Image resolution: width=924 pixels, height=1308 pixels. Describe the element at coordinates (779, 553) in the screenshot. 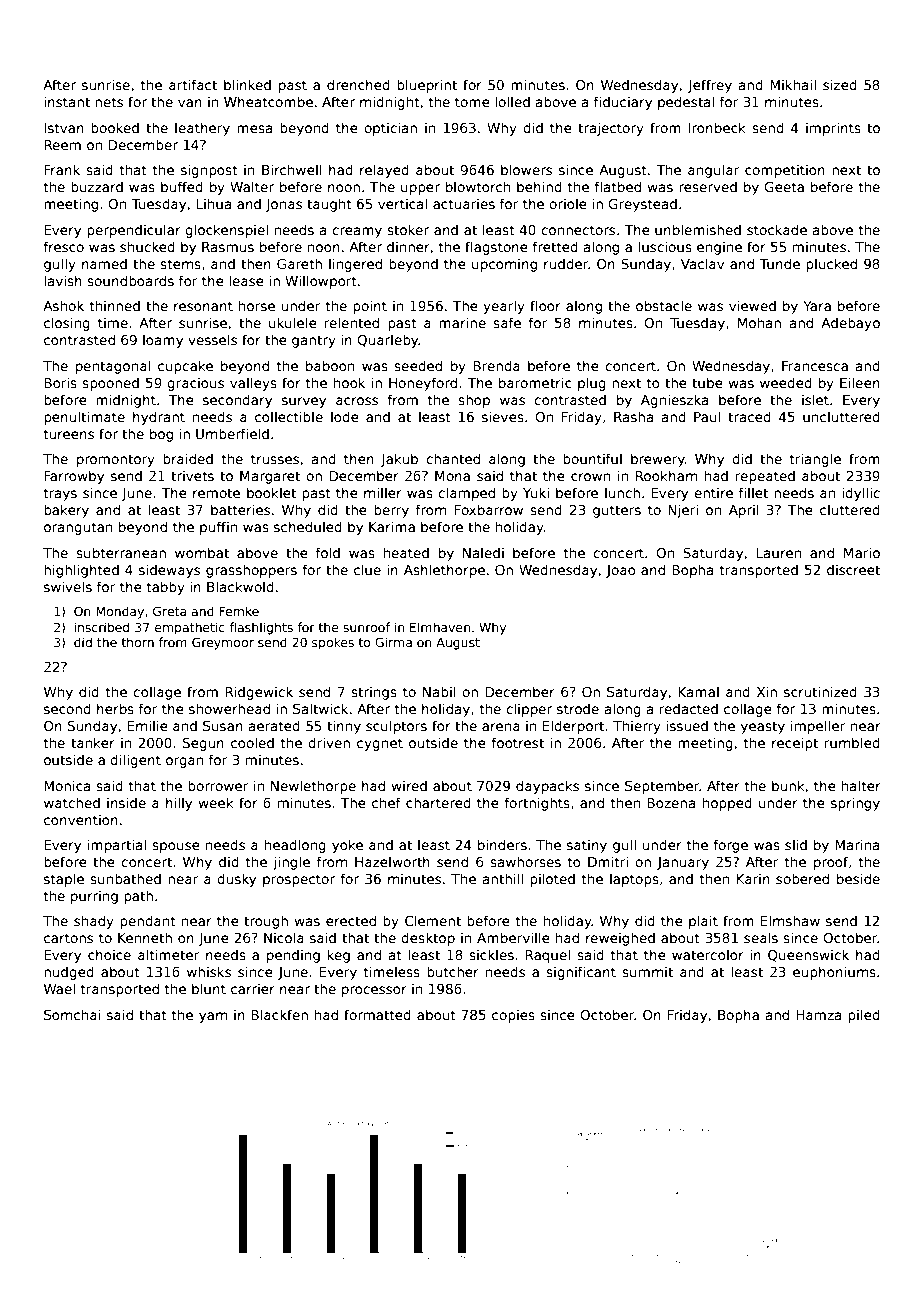

I see `Lauren` at that location.
